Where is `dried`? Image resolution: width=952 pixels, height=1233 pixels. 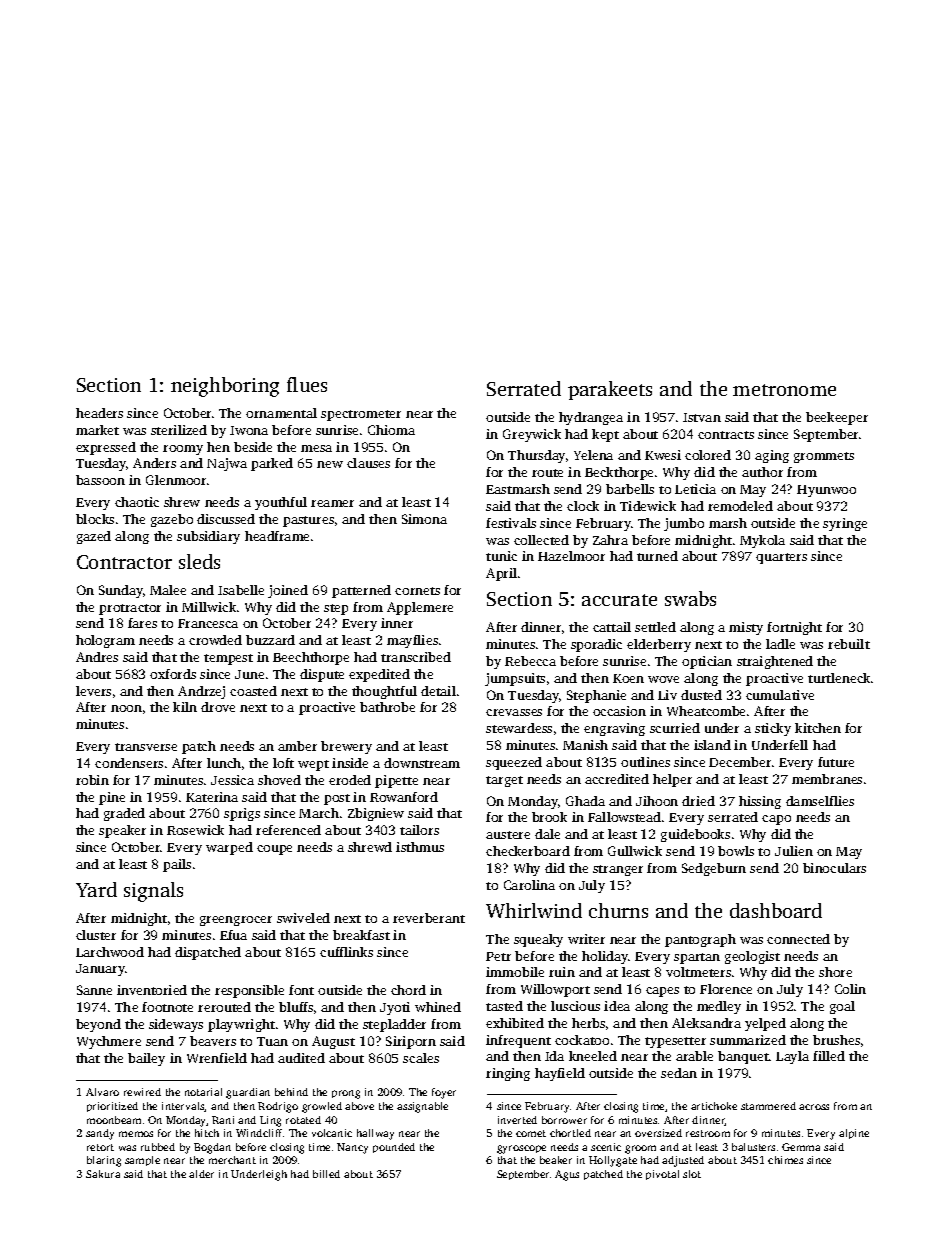 dried is located at coordinates (698, 801).
